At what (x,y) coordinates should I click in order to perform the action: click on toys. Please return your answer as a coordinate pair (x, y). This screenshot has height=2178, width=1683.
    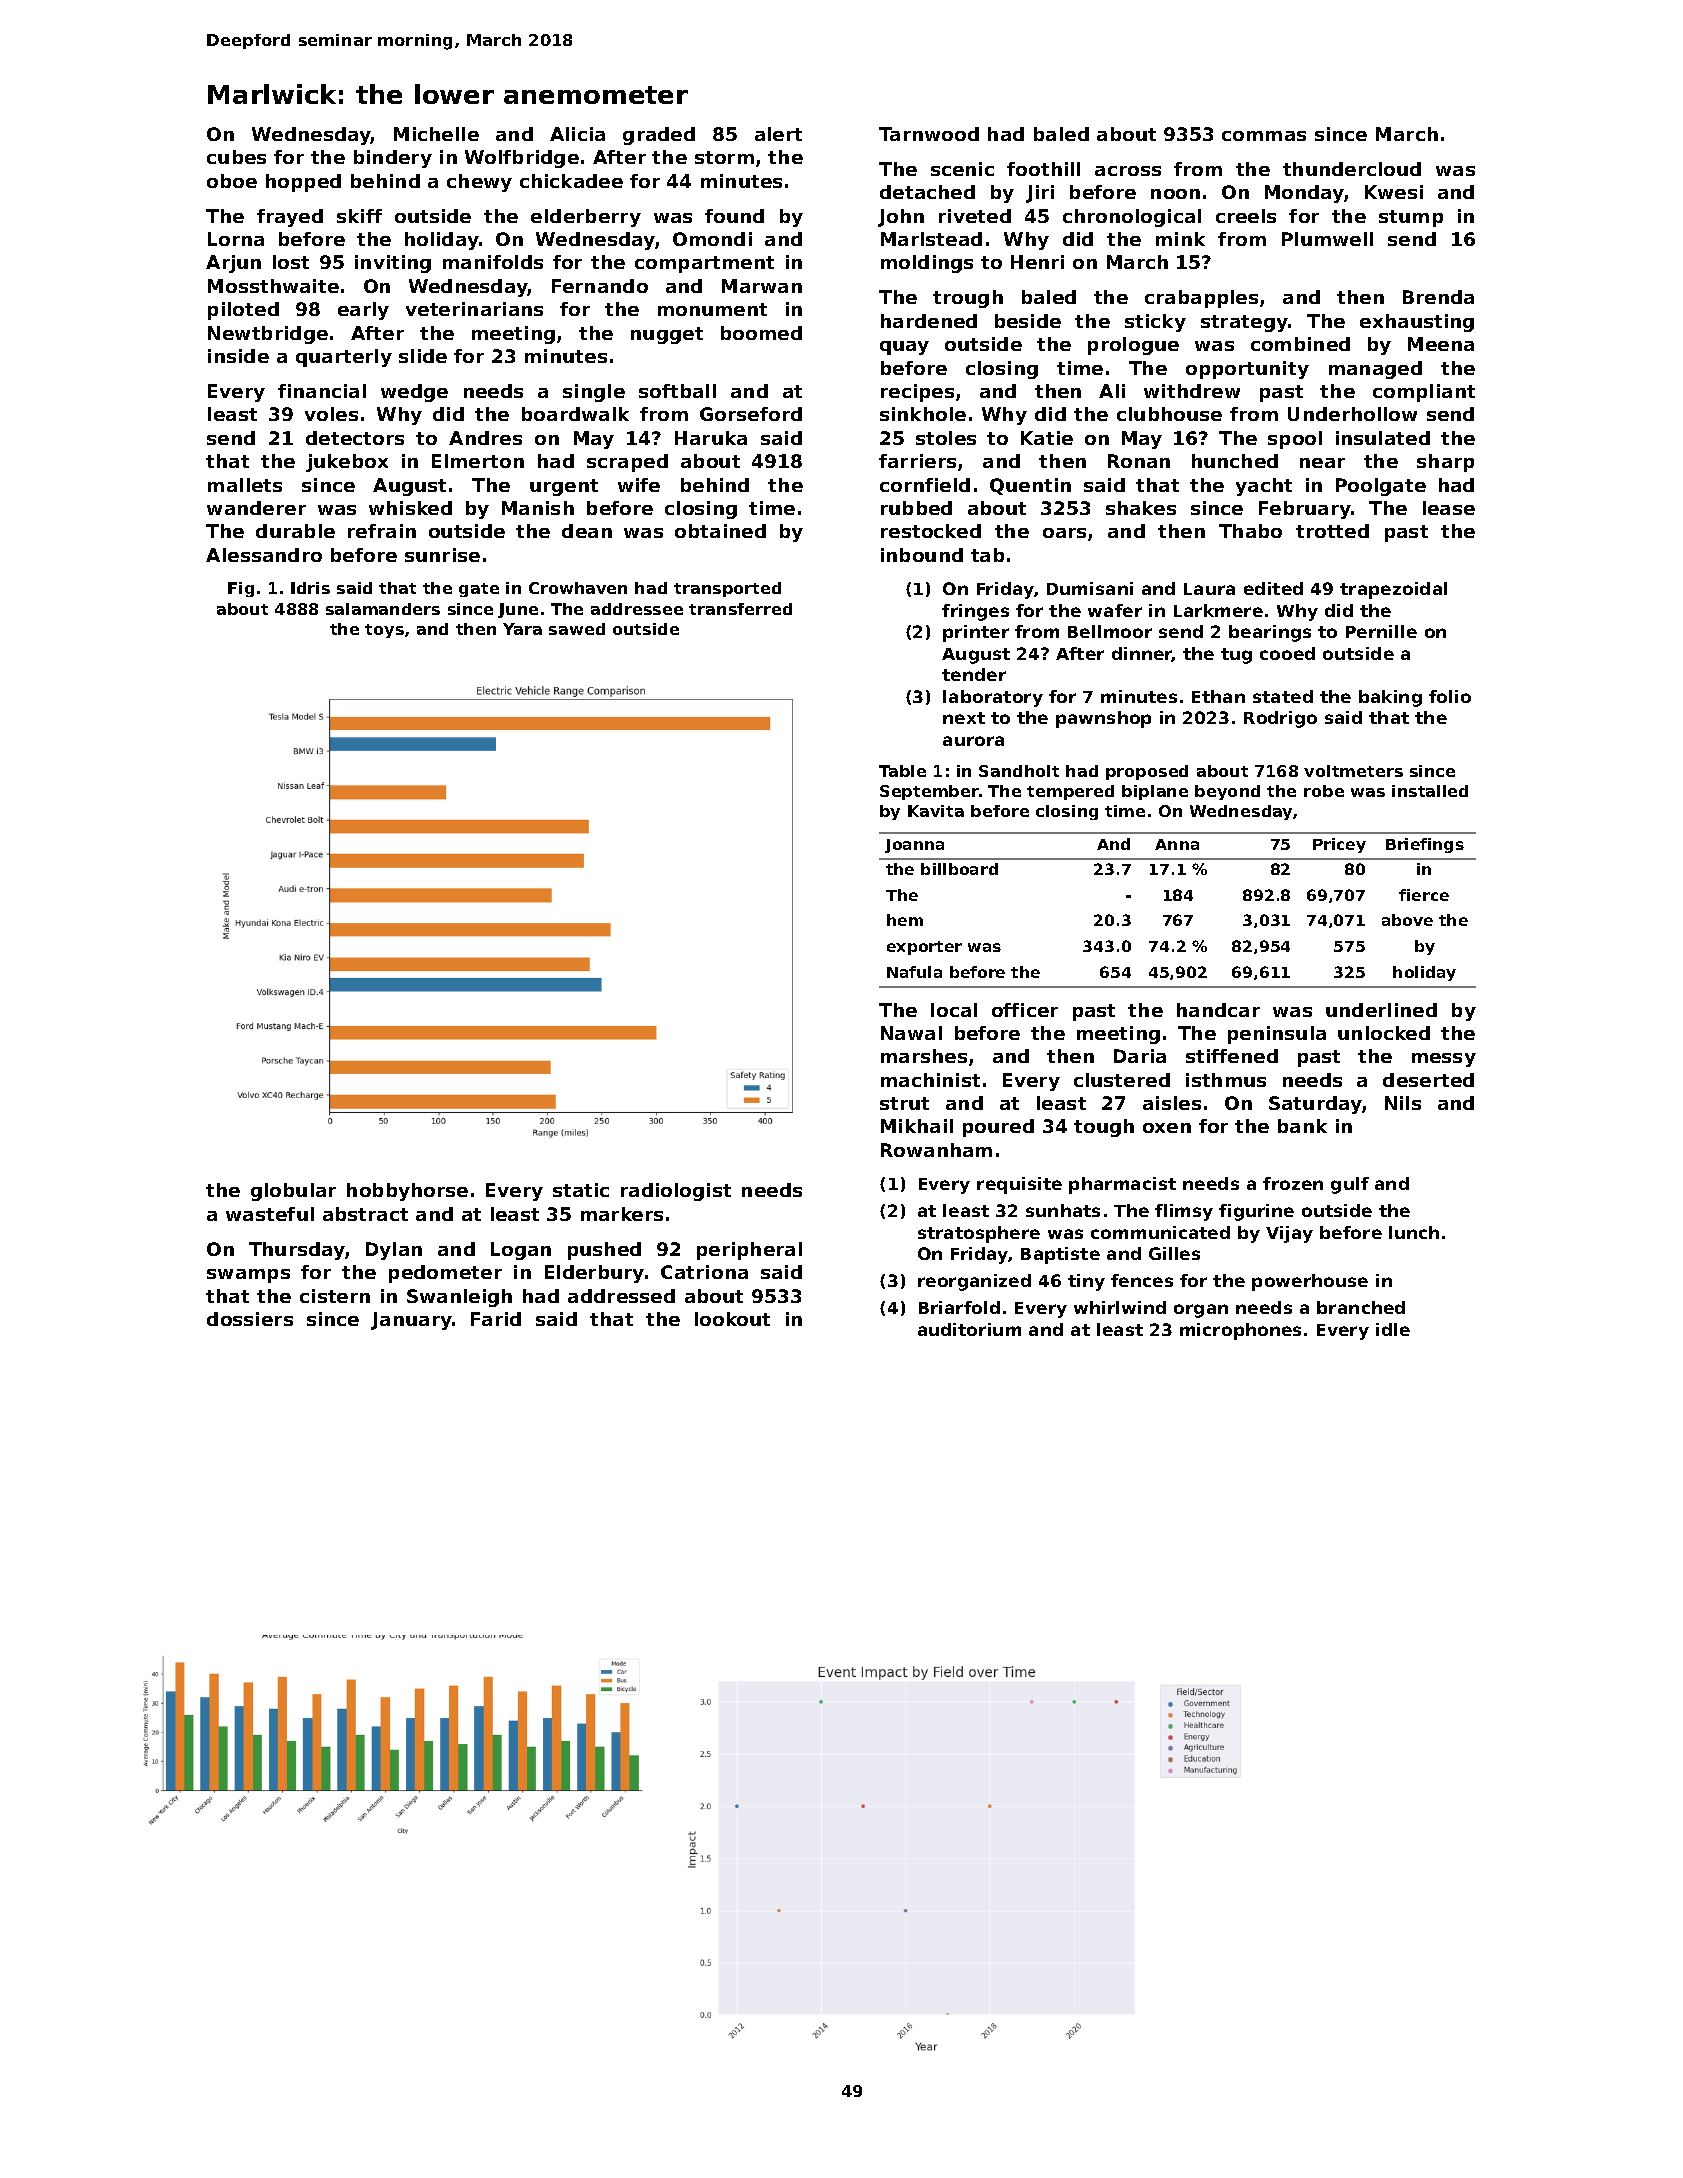
    Looking at the image, I should click on (384, 631).
